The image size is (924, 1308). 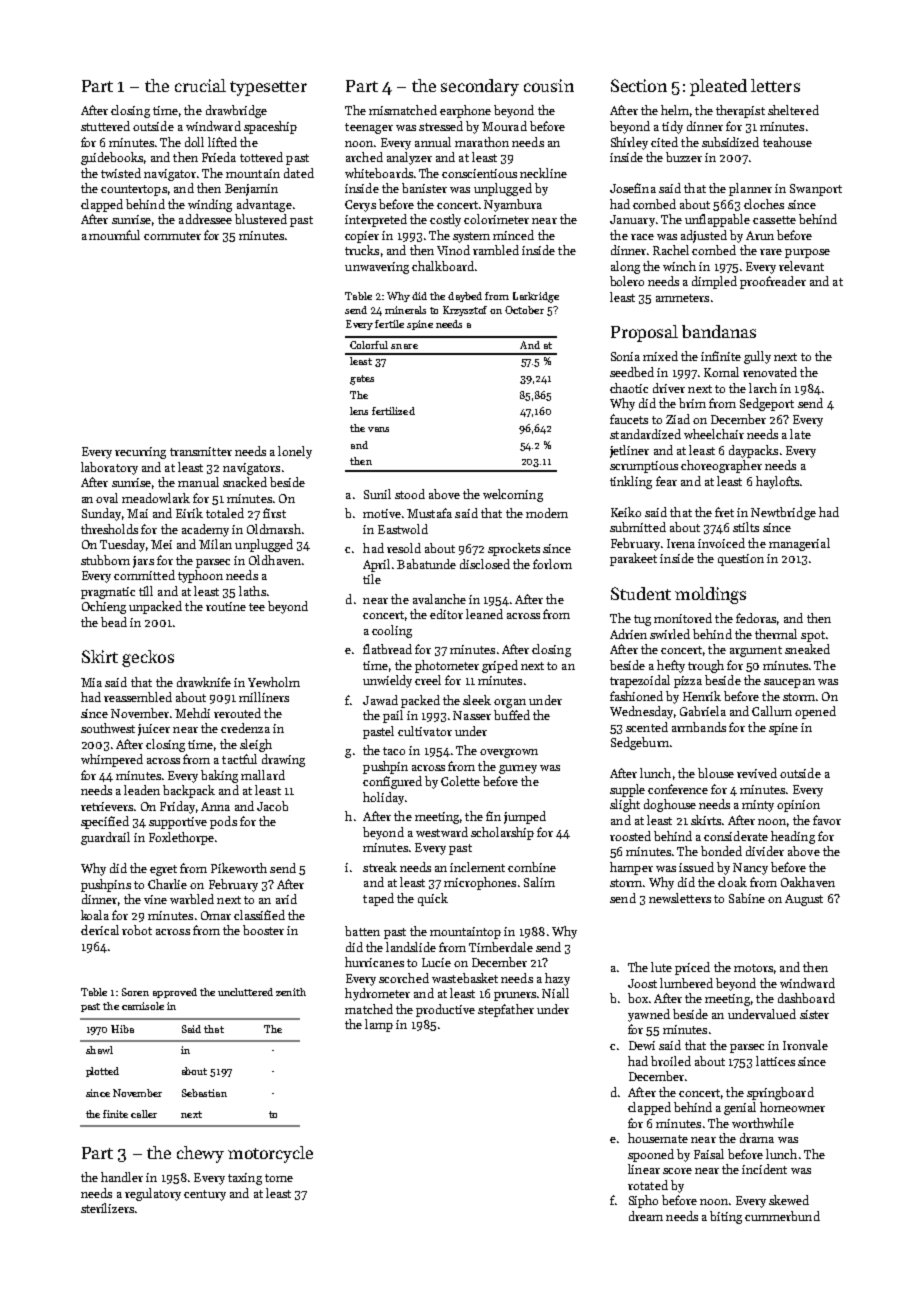 I want to click on organ, so click(x=510, y=703).
